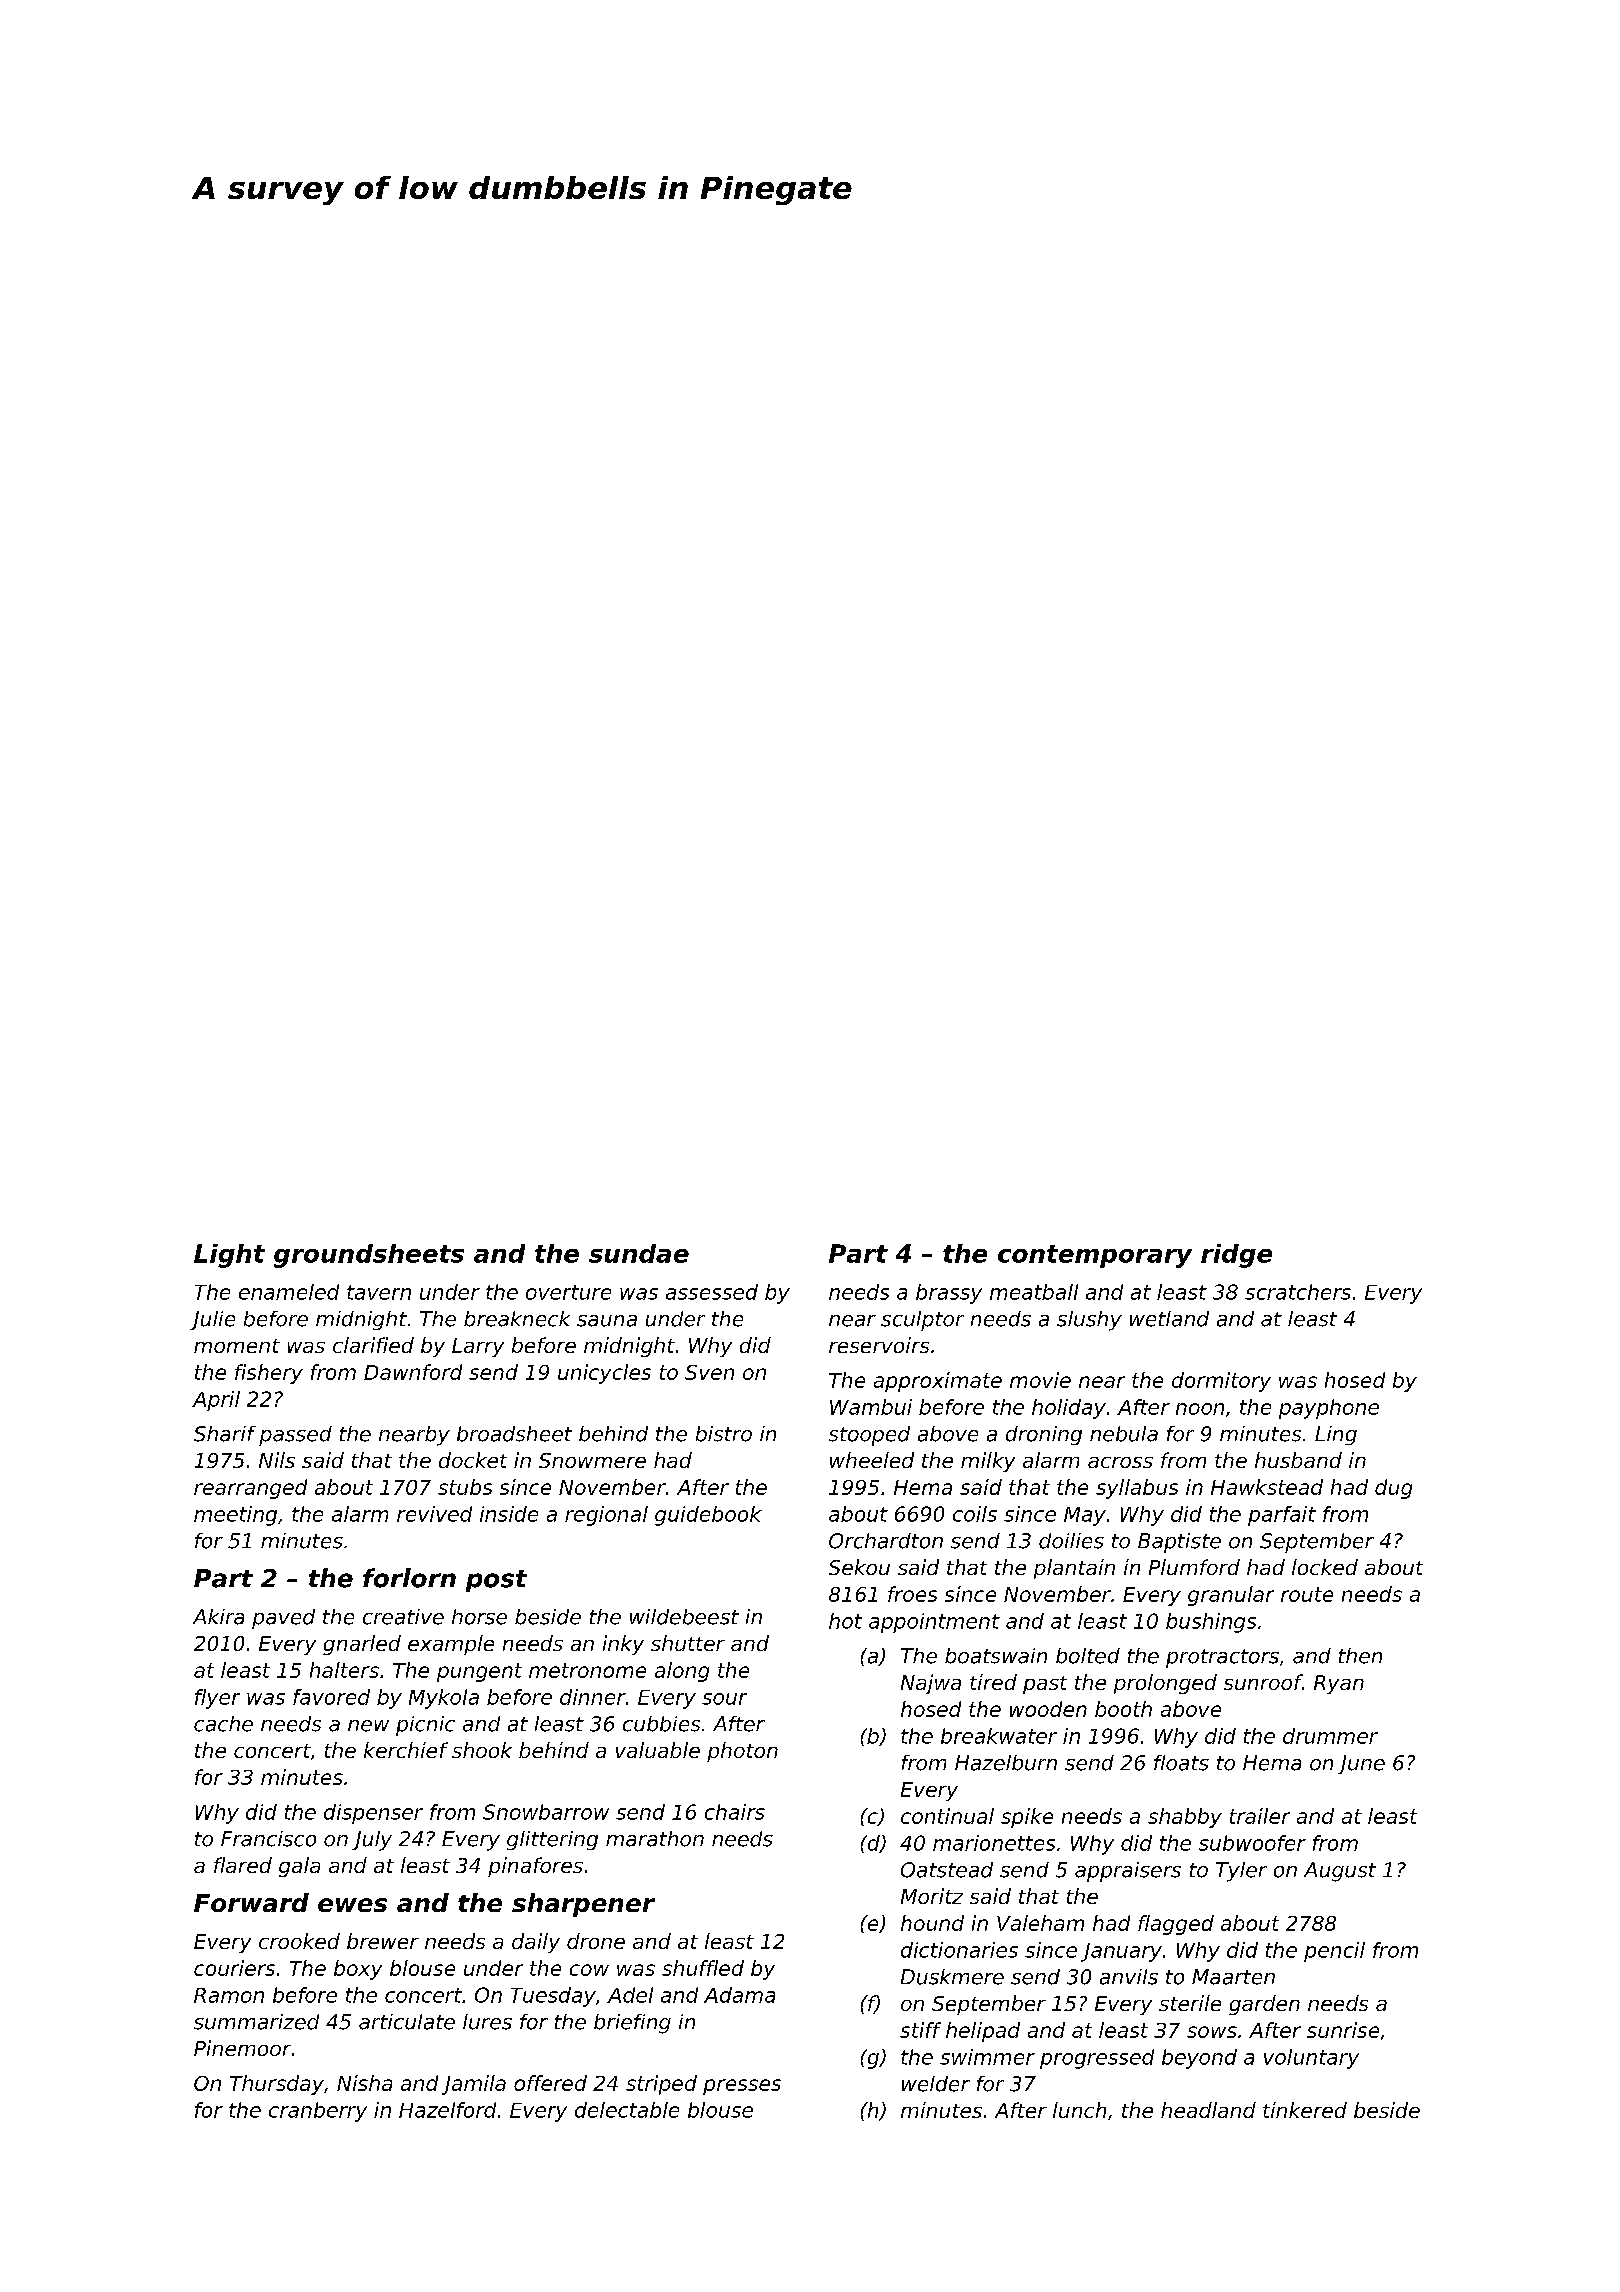  What do you see at coordinates (684, 1617) in the screenshot?
I see `wildebeest` at bounding box center [684, 1617].
